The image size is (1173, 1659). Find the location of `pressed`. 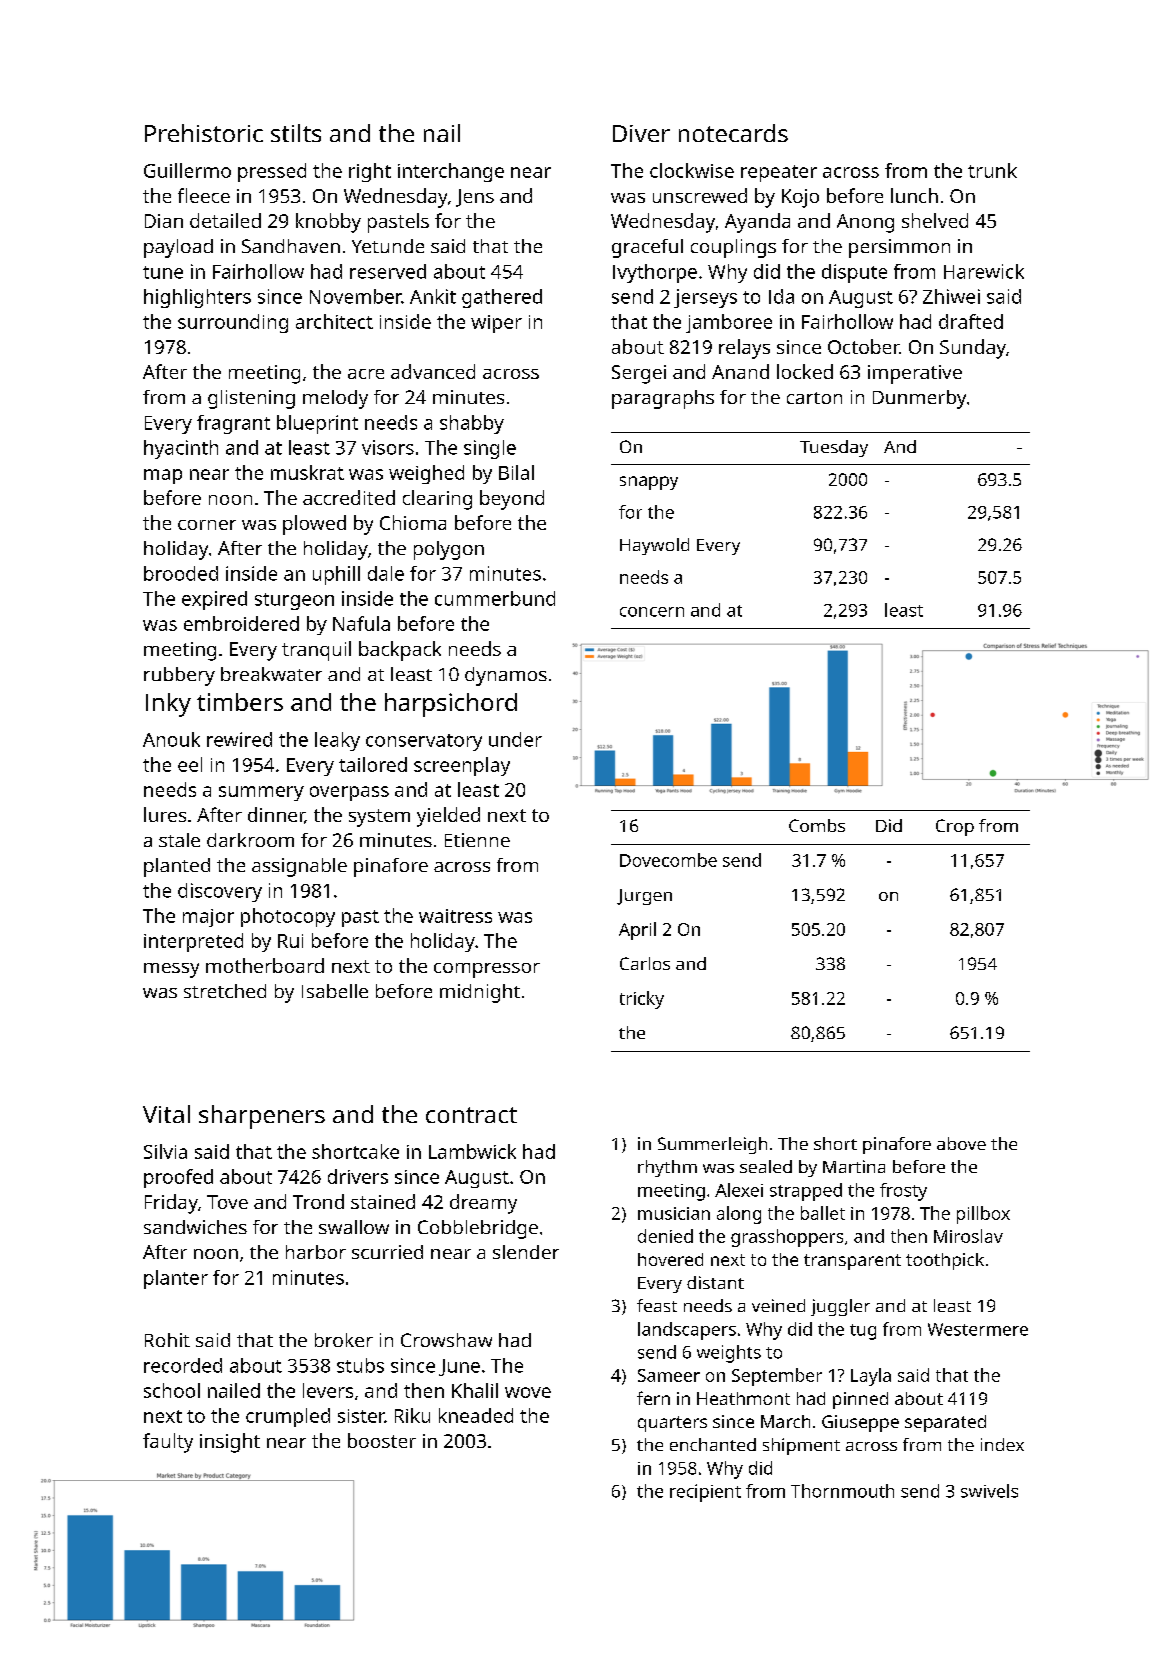

pressed is located at coordinates (272, 172).
